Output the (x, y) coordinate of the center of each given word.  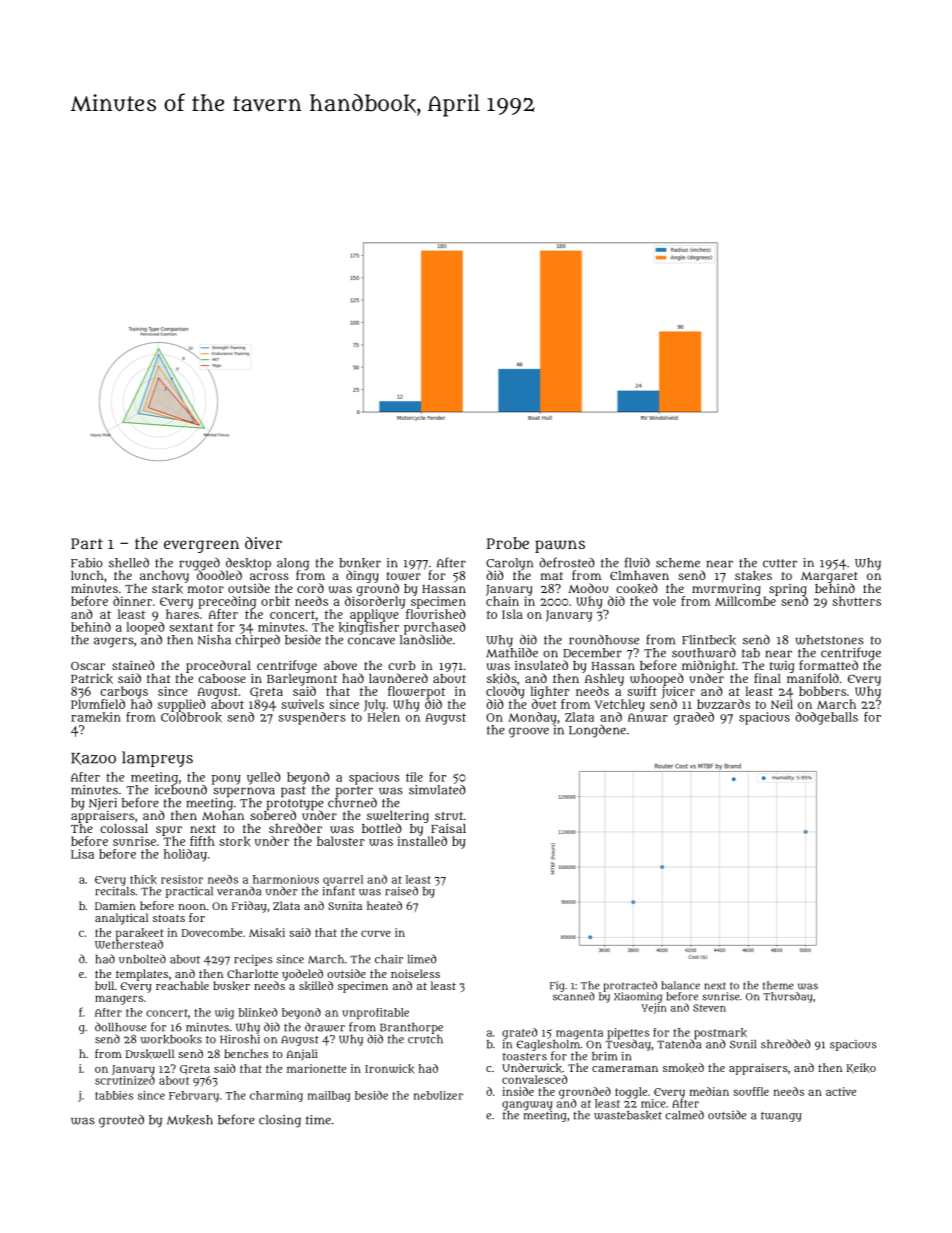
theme (778, 985)
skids (502, 678)
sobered (273, 815)
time (318, 1120)
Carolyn (509, 564)
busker (231, 986)
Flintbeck (709, 640)
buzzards (723, 704)
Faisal (448, 828)
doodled (218, 575)
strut (449, 816)
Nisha (214, 640)
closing (280, 1121)
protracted (630, 986)
